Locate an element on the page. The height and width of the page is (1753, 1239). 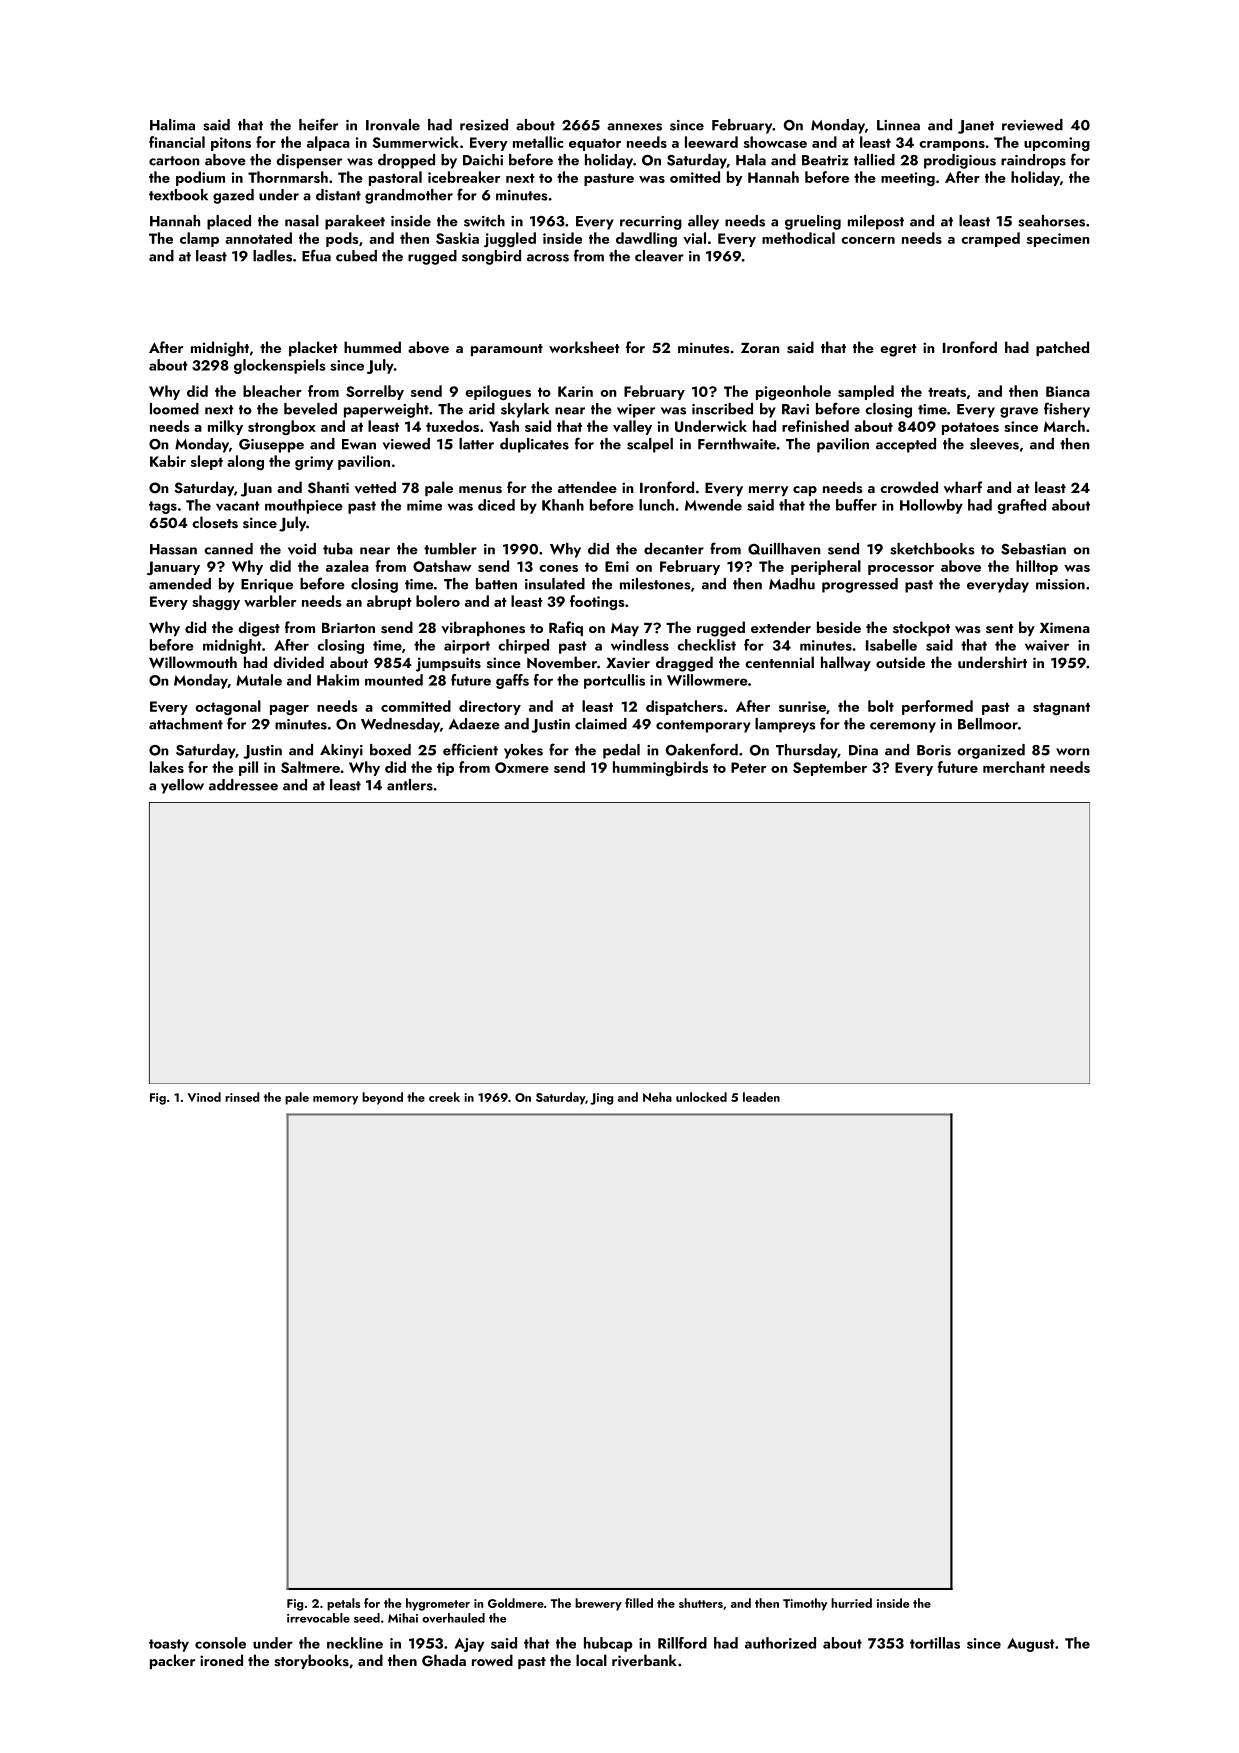
Halima is located at coordinates (172, 125).
